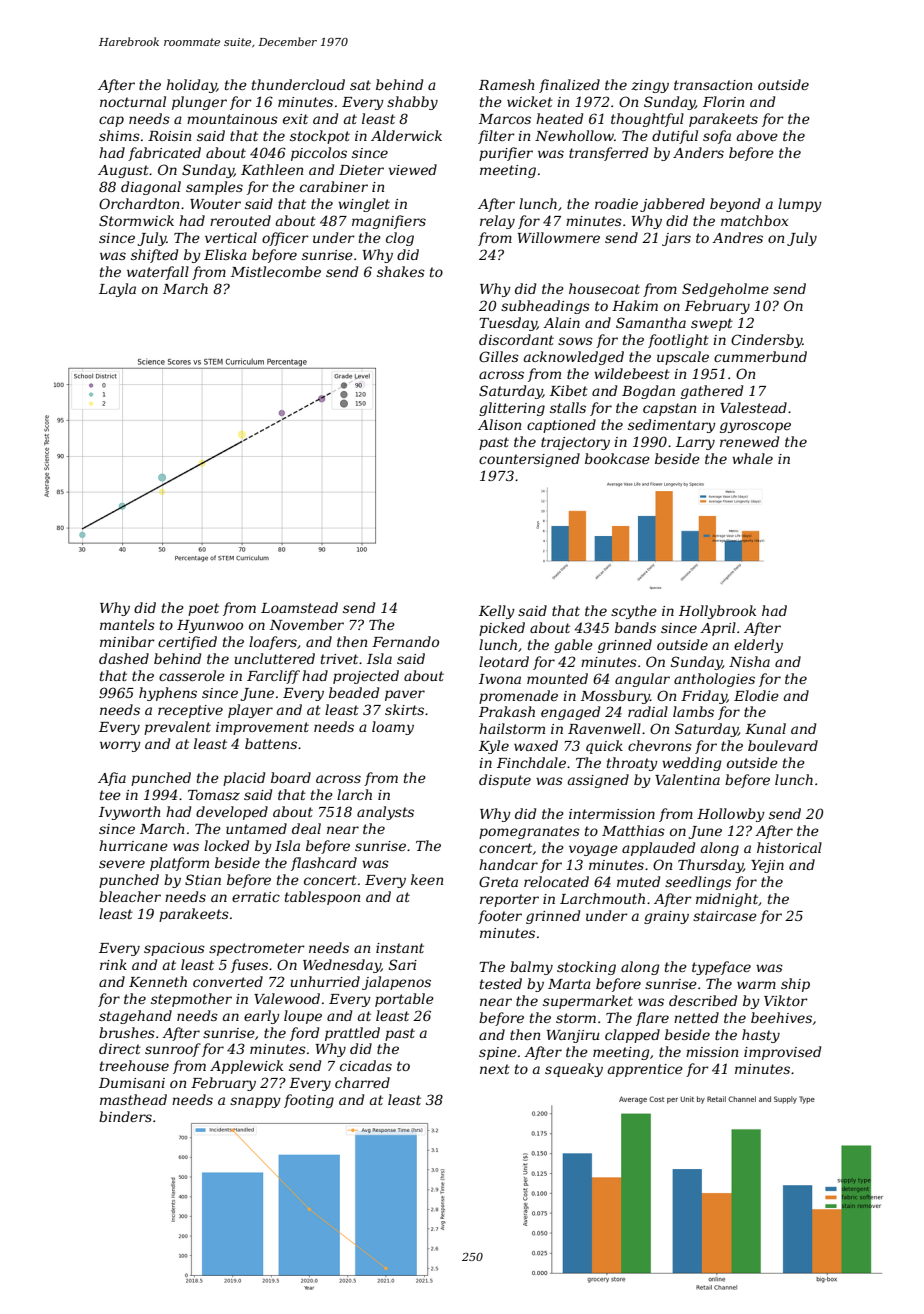 Image resolution: width=924 pixels, height=1314 pixels. Describe the element at coordinates (275, 658) in the screenshot. I see `uncluttered` at that location.
